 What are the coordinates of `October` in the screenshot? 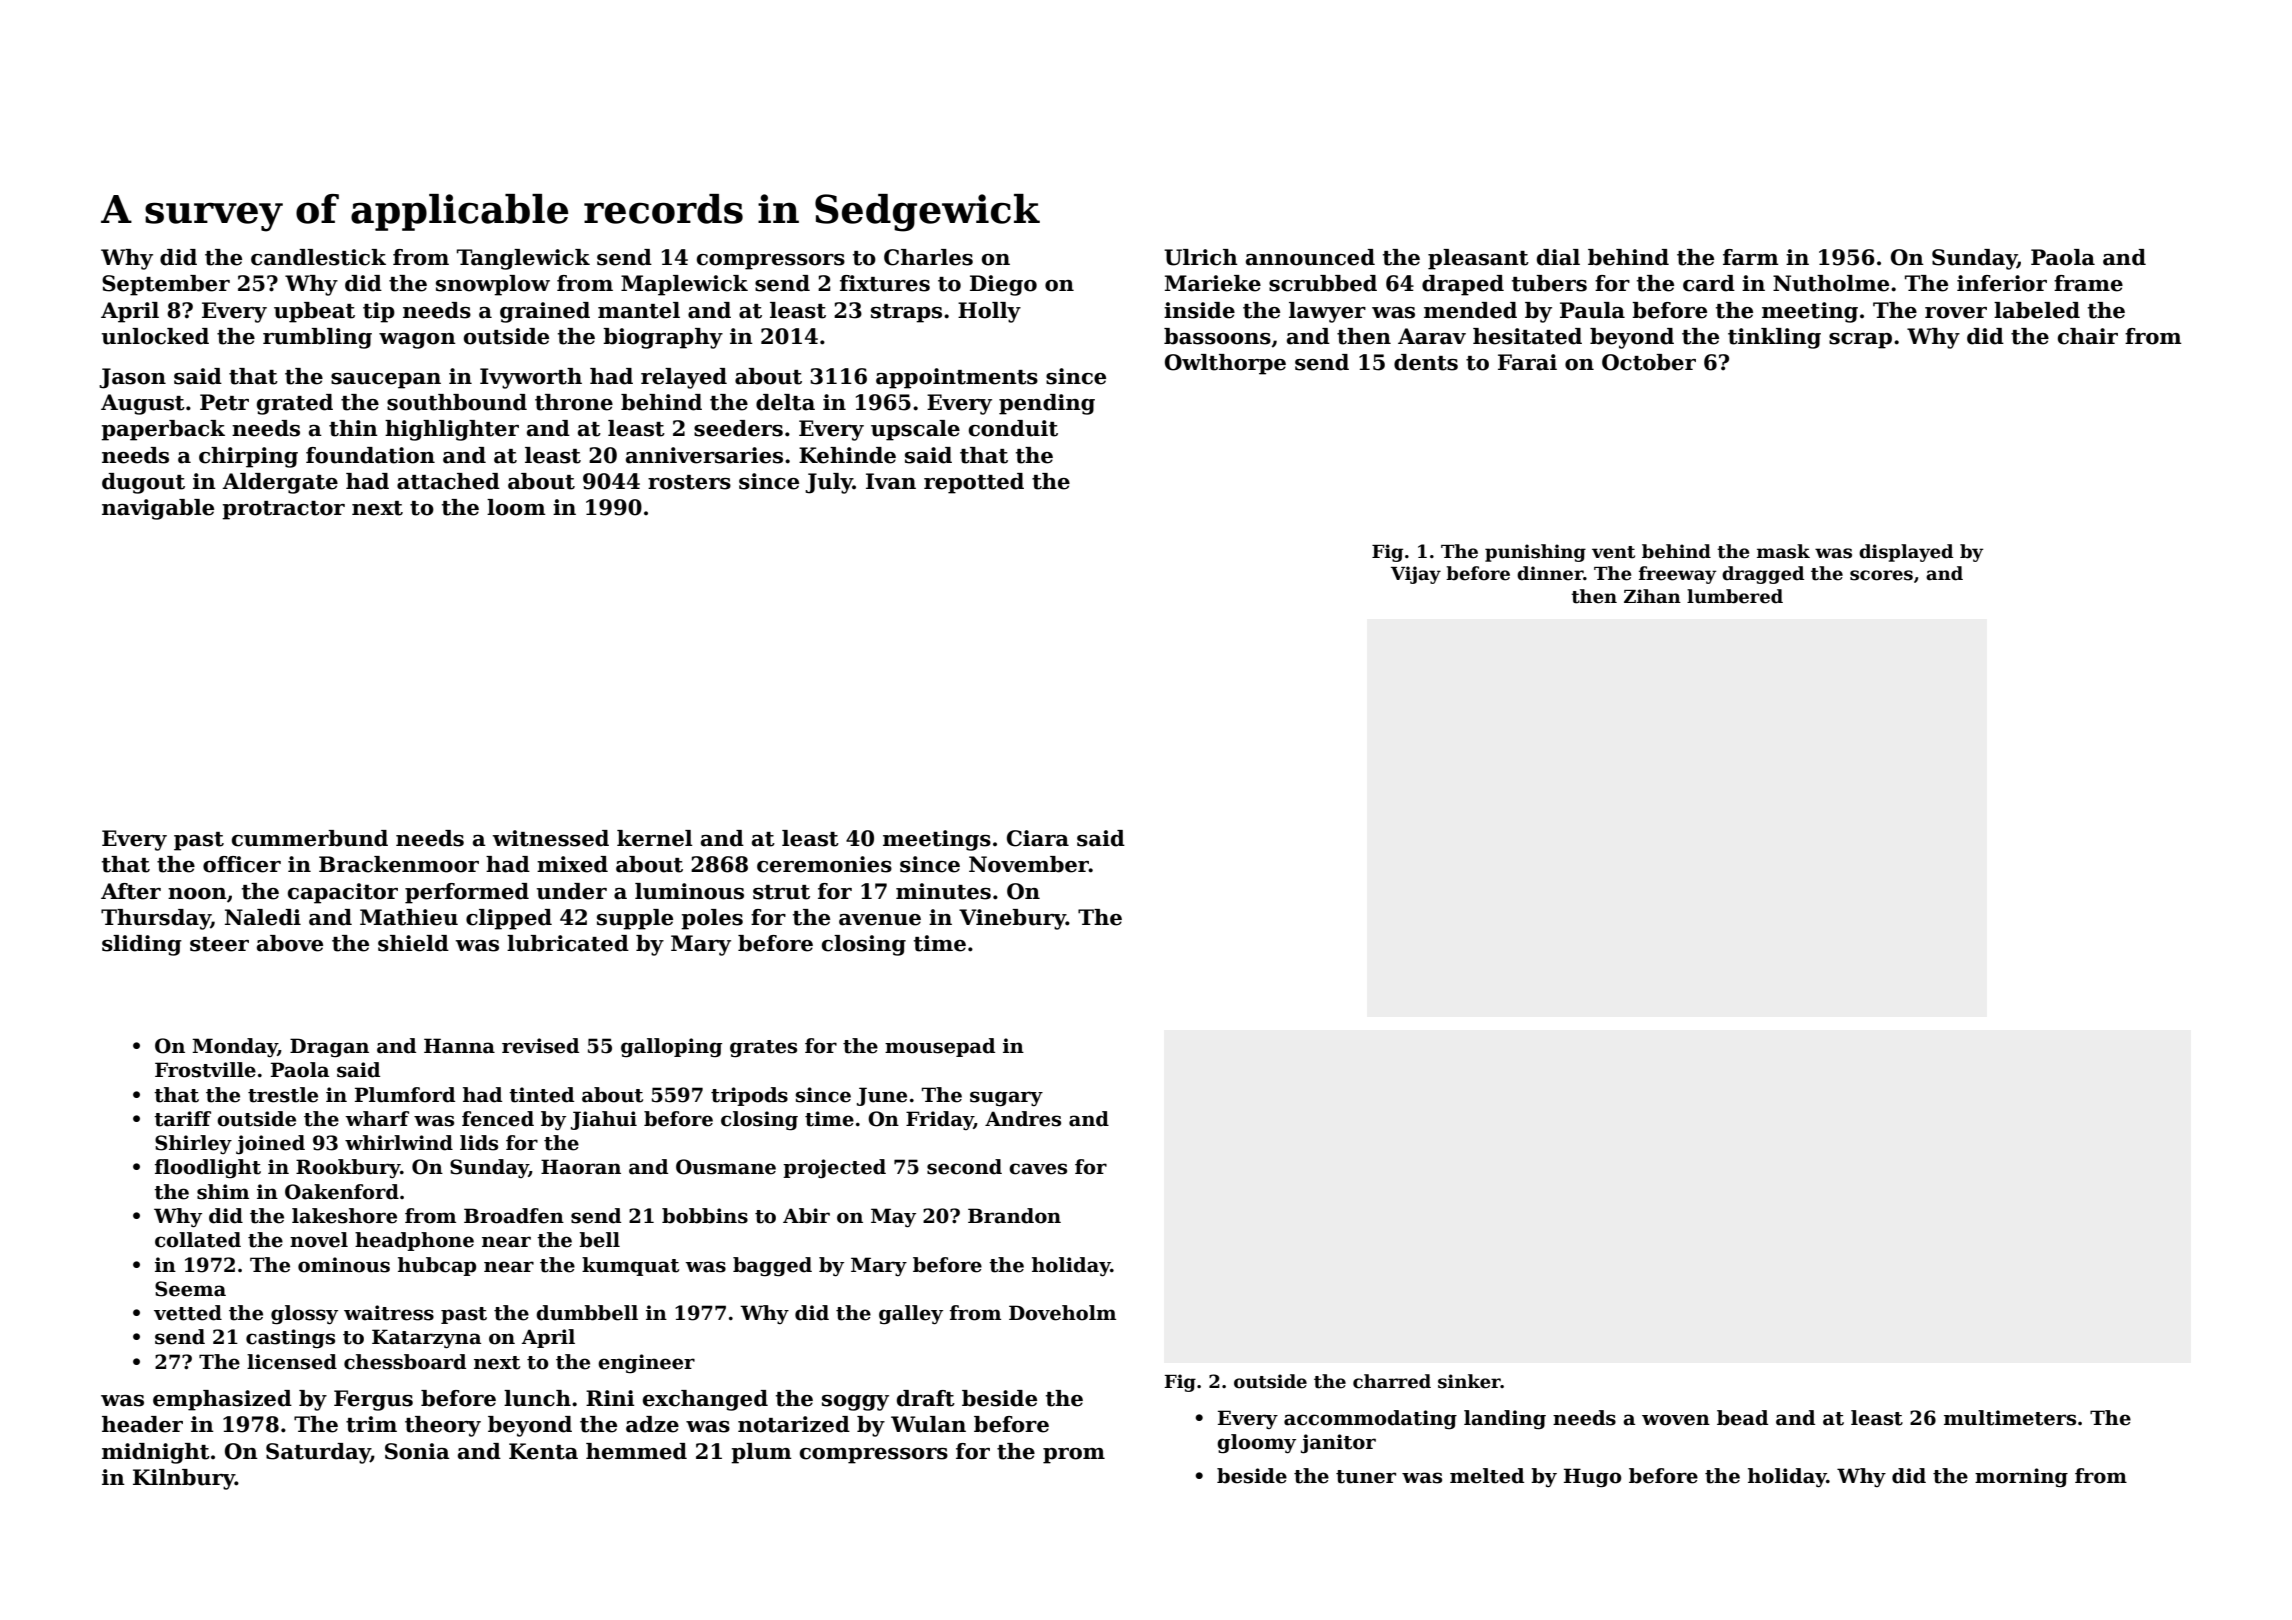 It's located at (1649, 362).
